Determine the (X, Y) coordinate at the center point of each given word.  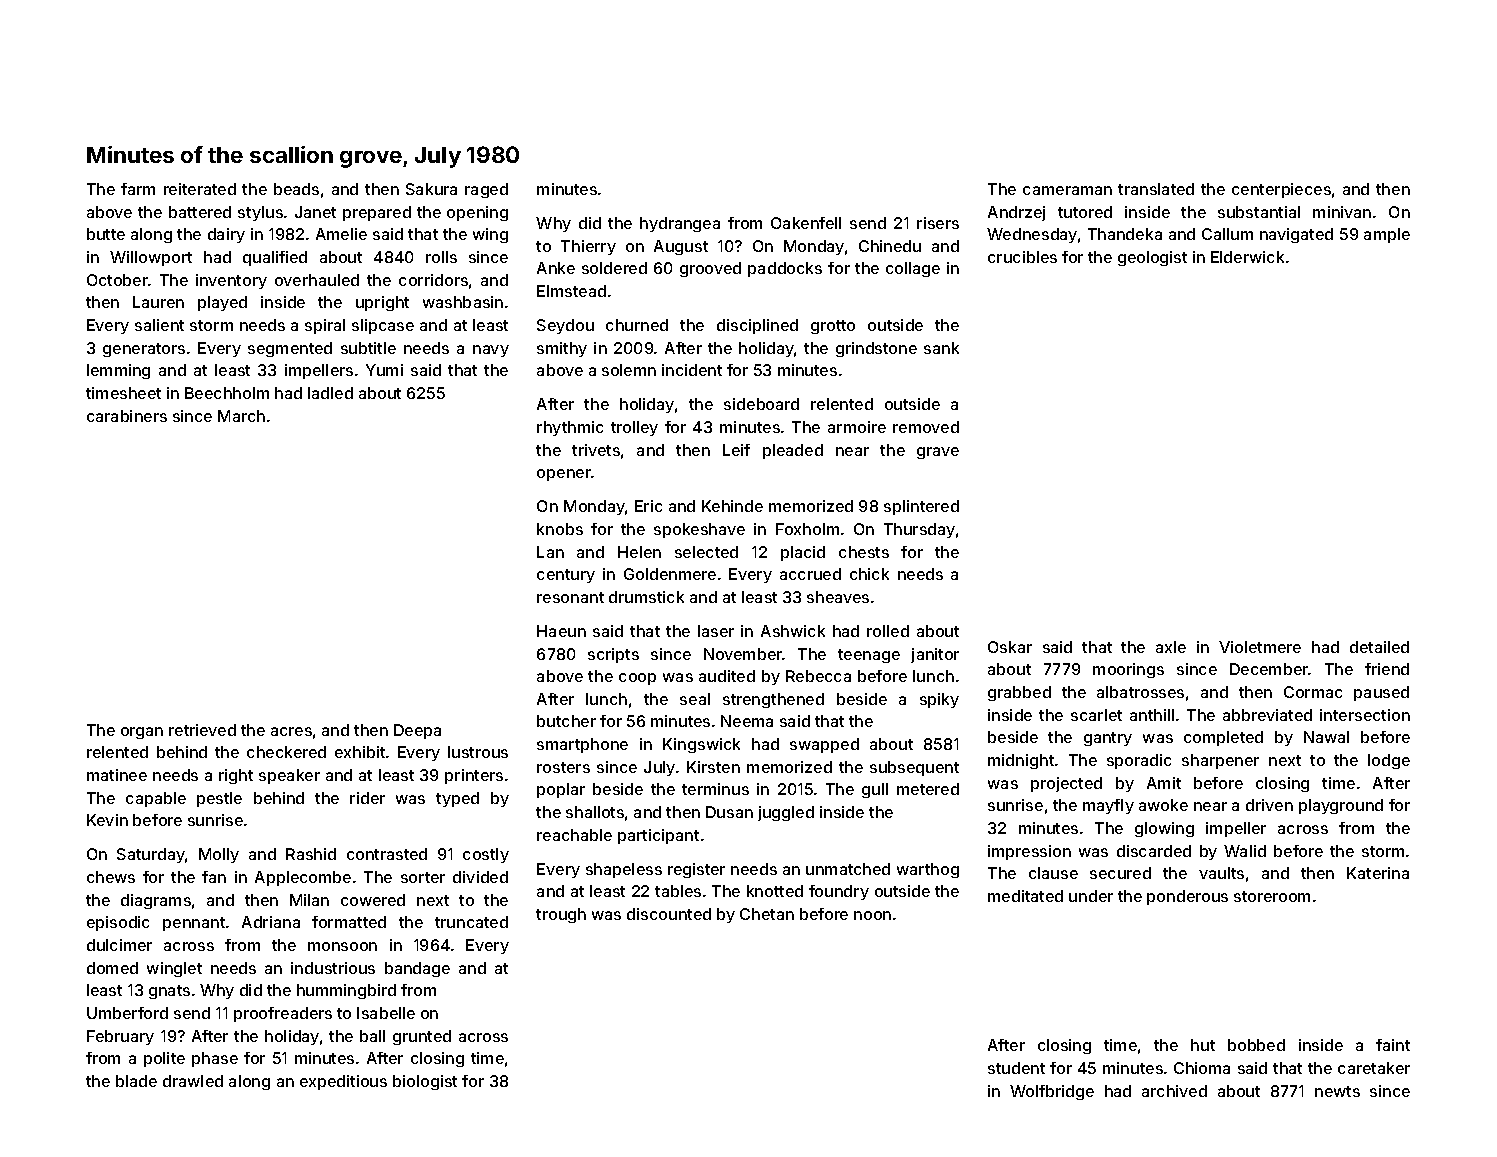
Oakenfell (806, 223)
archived (1174, 1091)
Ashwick (793, 631)
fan (214, 877)
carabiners (127, 416)
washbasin (463, 302)
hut (1203, 1045)
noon (872, 915)
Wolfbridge (1052, 1092)
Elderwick (1247, 257)
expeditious (343, 1082)
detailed (1379, 647)
